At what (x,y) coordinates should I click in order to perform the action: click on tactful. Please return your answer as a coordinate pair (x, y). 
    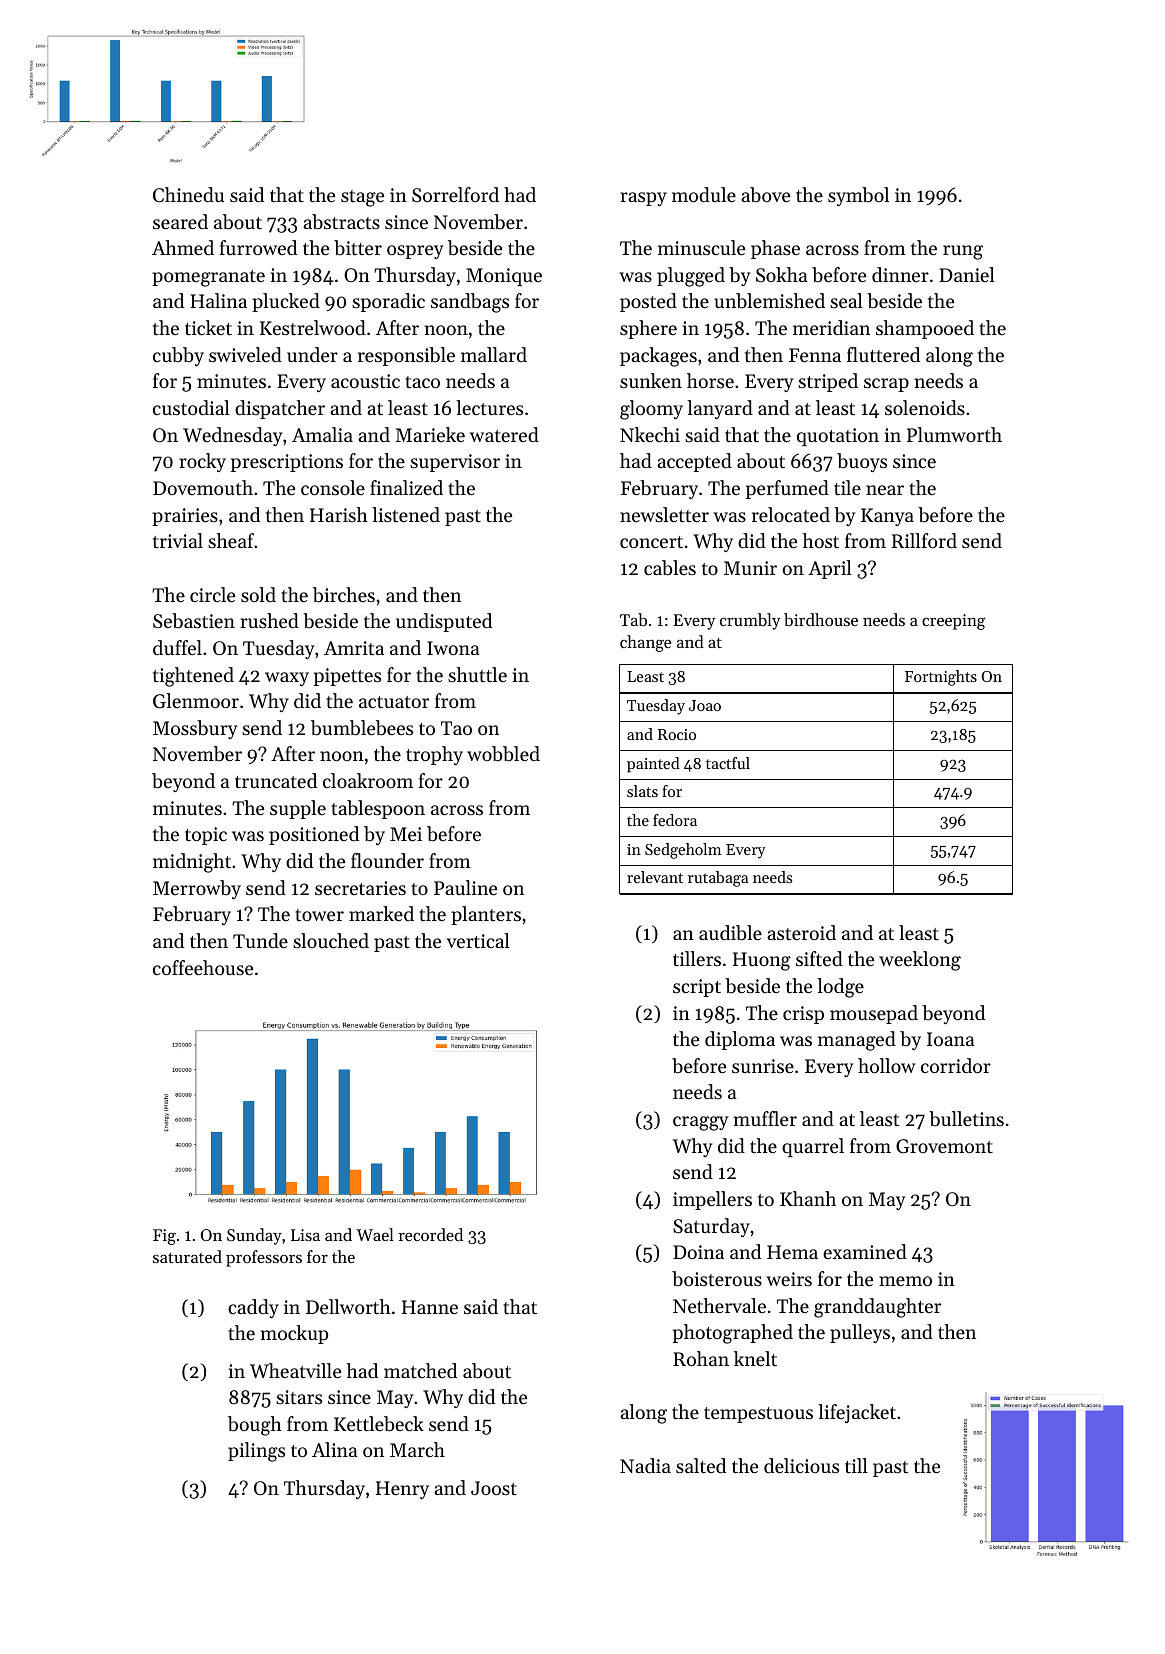
    Looking at the image, I should click on (728, 763).
